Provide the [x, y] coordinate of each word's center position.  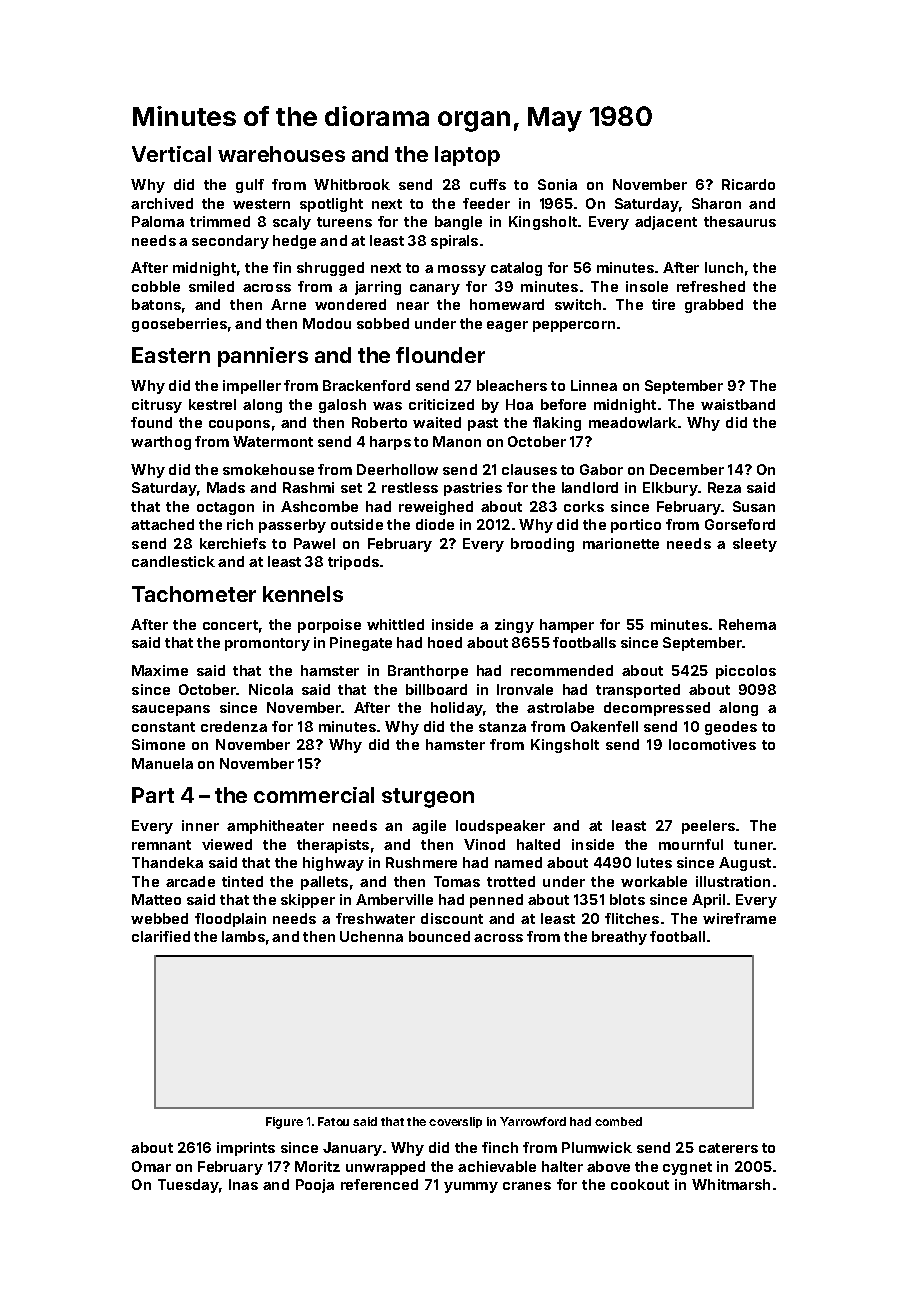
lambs [243, 936]
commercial [314, 795]
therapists [333, 846]
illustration [733, 881]
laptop [467, 156]
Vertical [171, 154]
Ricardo [748, 184]
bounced [439, 936]
